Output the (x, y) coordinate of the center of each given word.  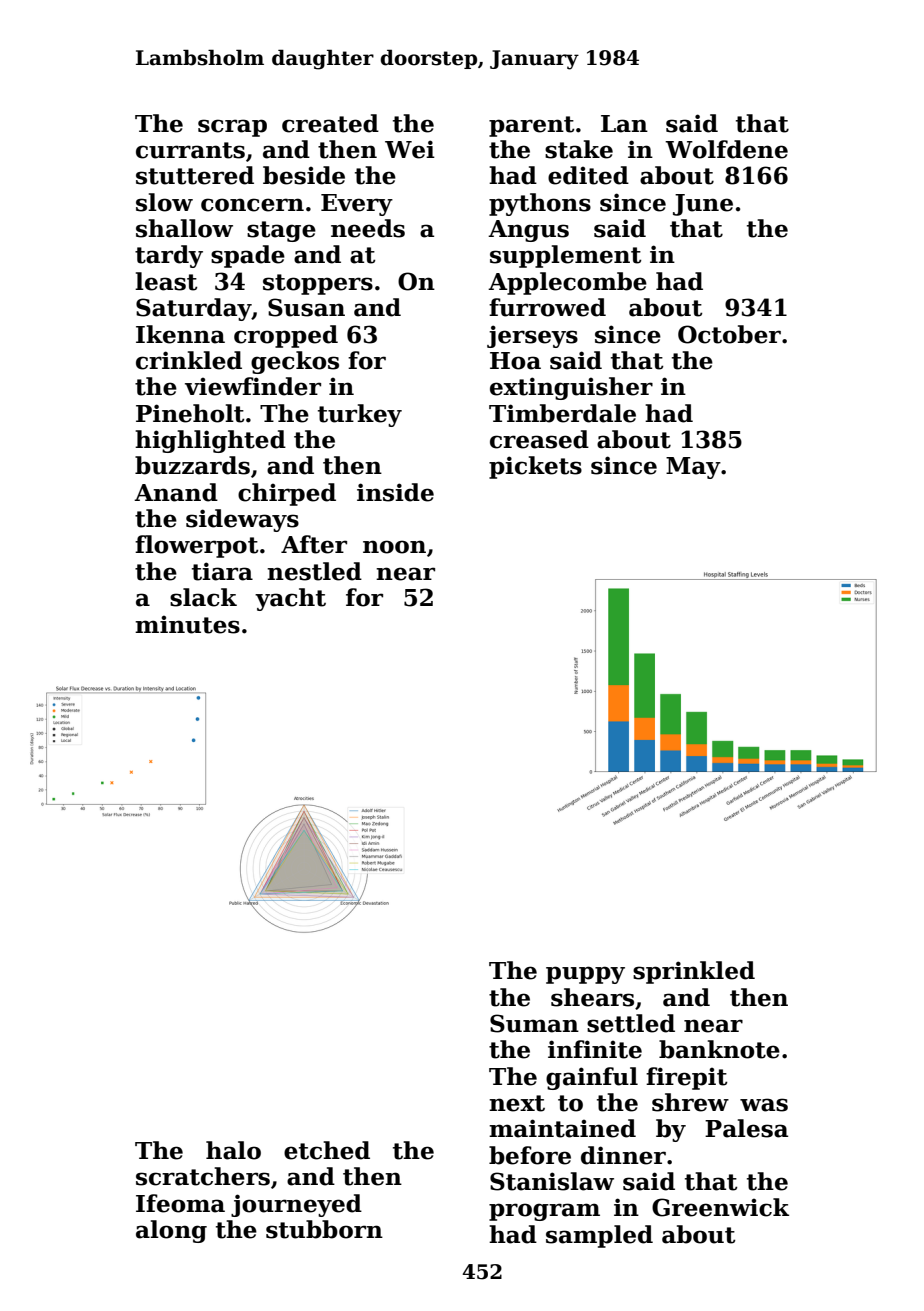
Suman (534, 1023)
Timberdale (562, 413)
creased (539, 439)
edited (588, 175)
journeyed (296, 1205)
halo (233, 1150)
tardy (169, 256)
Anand (176, 492)
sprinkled (694, 972)
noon (394, 547)
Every (357, 205)
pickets (535, 467)
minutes (187, 624)
